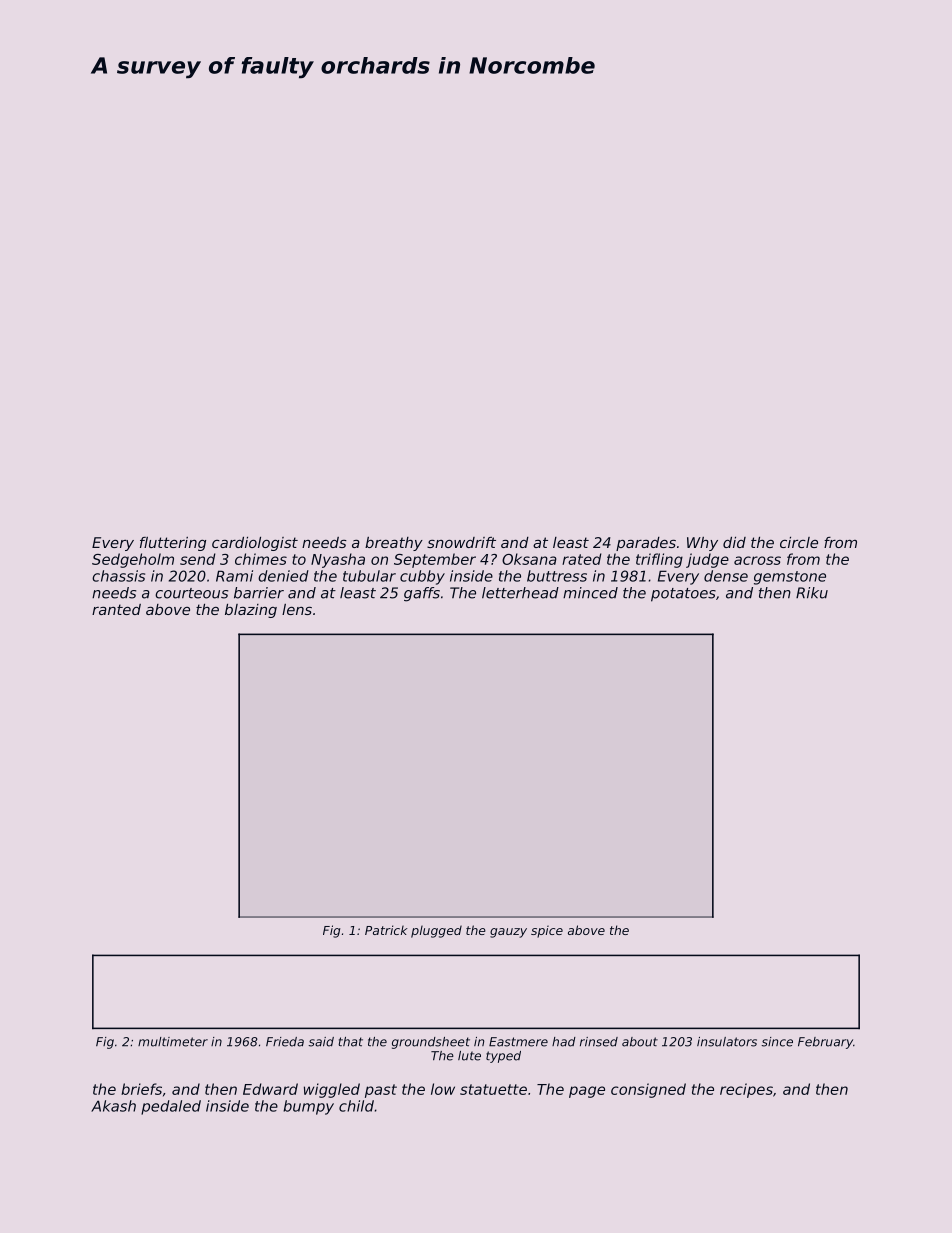  I want to click on ranted, so click(116, 609).
